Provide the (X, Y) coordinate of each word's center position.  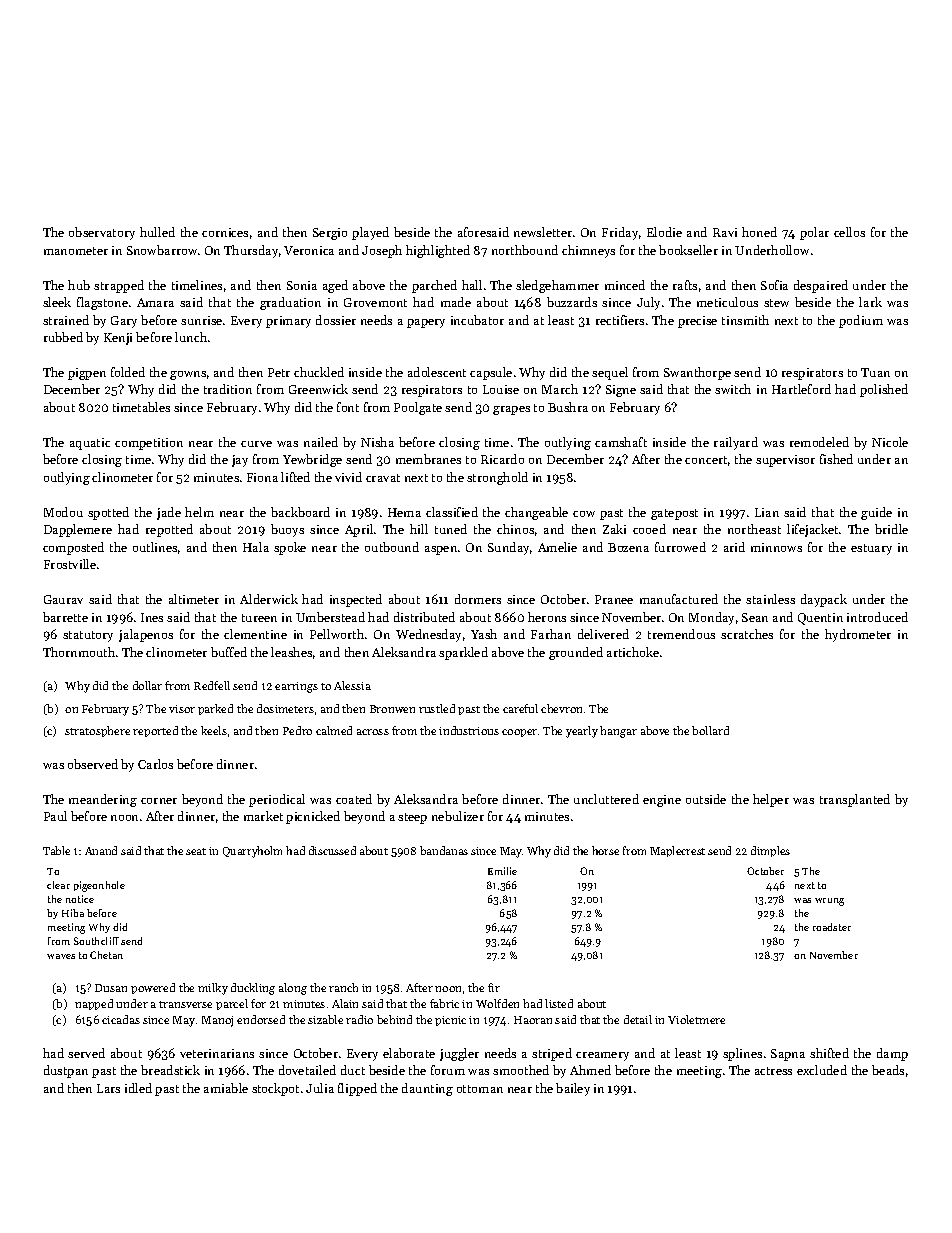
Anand (101, 850)
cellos (849, 232)
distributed (424, 617)
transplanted (855, 800)
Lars (108, 1088)
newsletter (543, 232)
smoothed (521, 1070)
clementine (255, 634)
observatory (102, 233)
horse (605, 850)
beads (888, 1070)
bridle (891, 529)
